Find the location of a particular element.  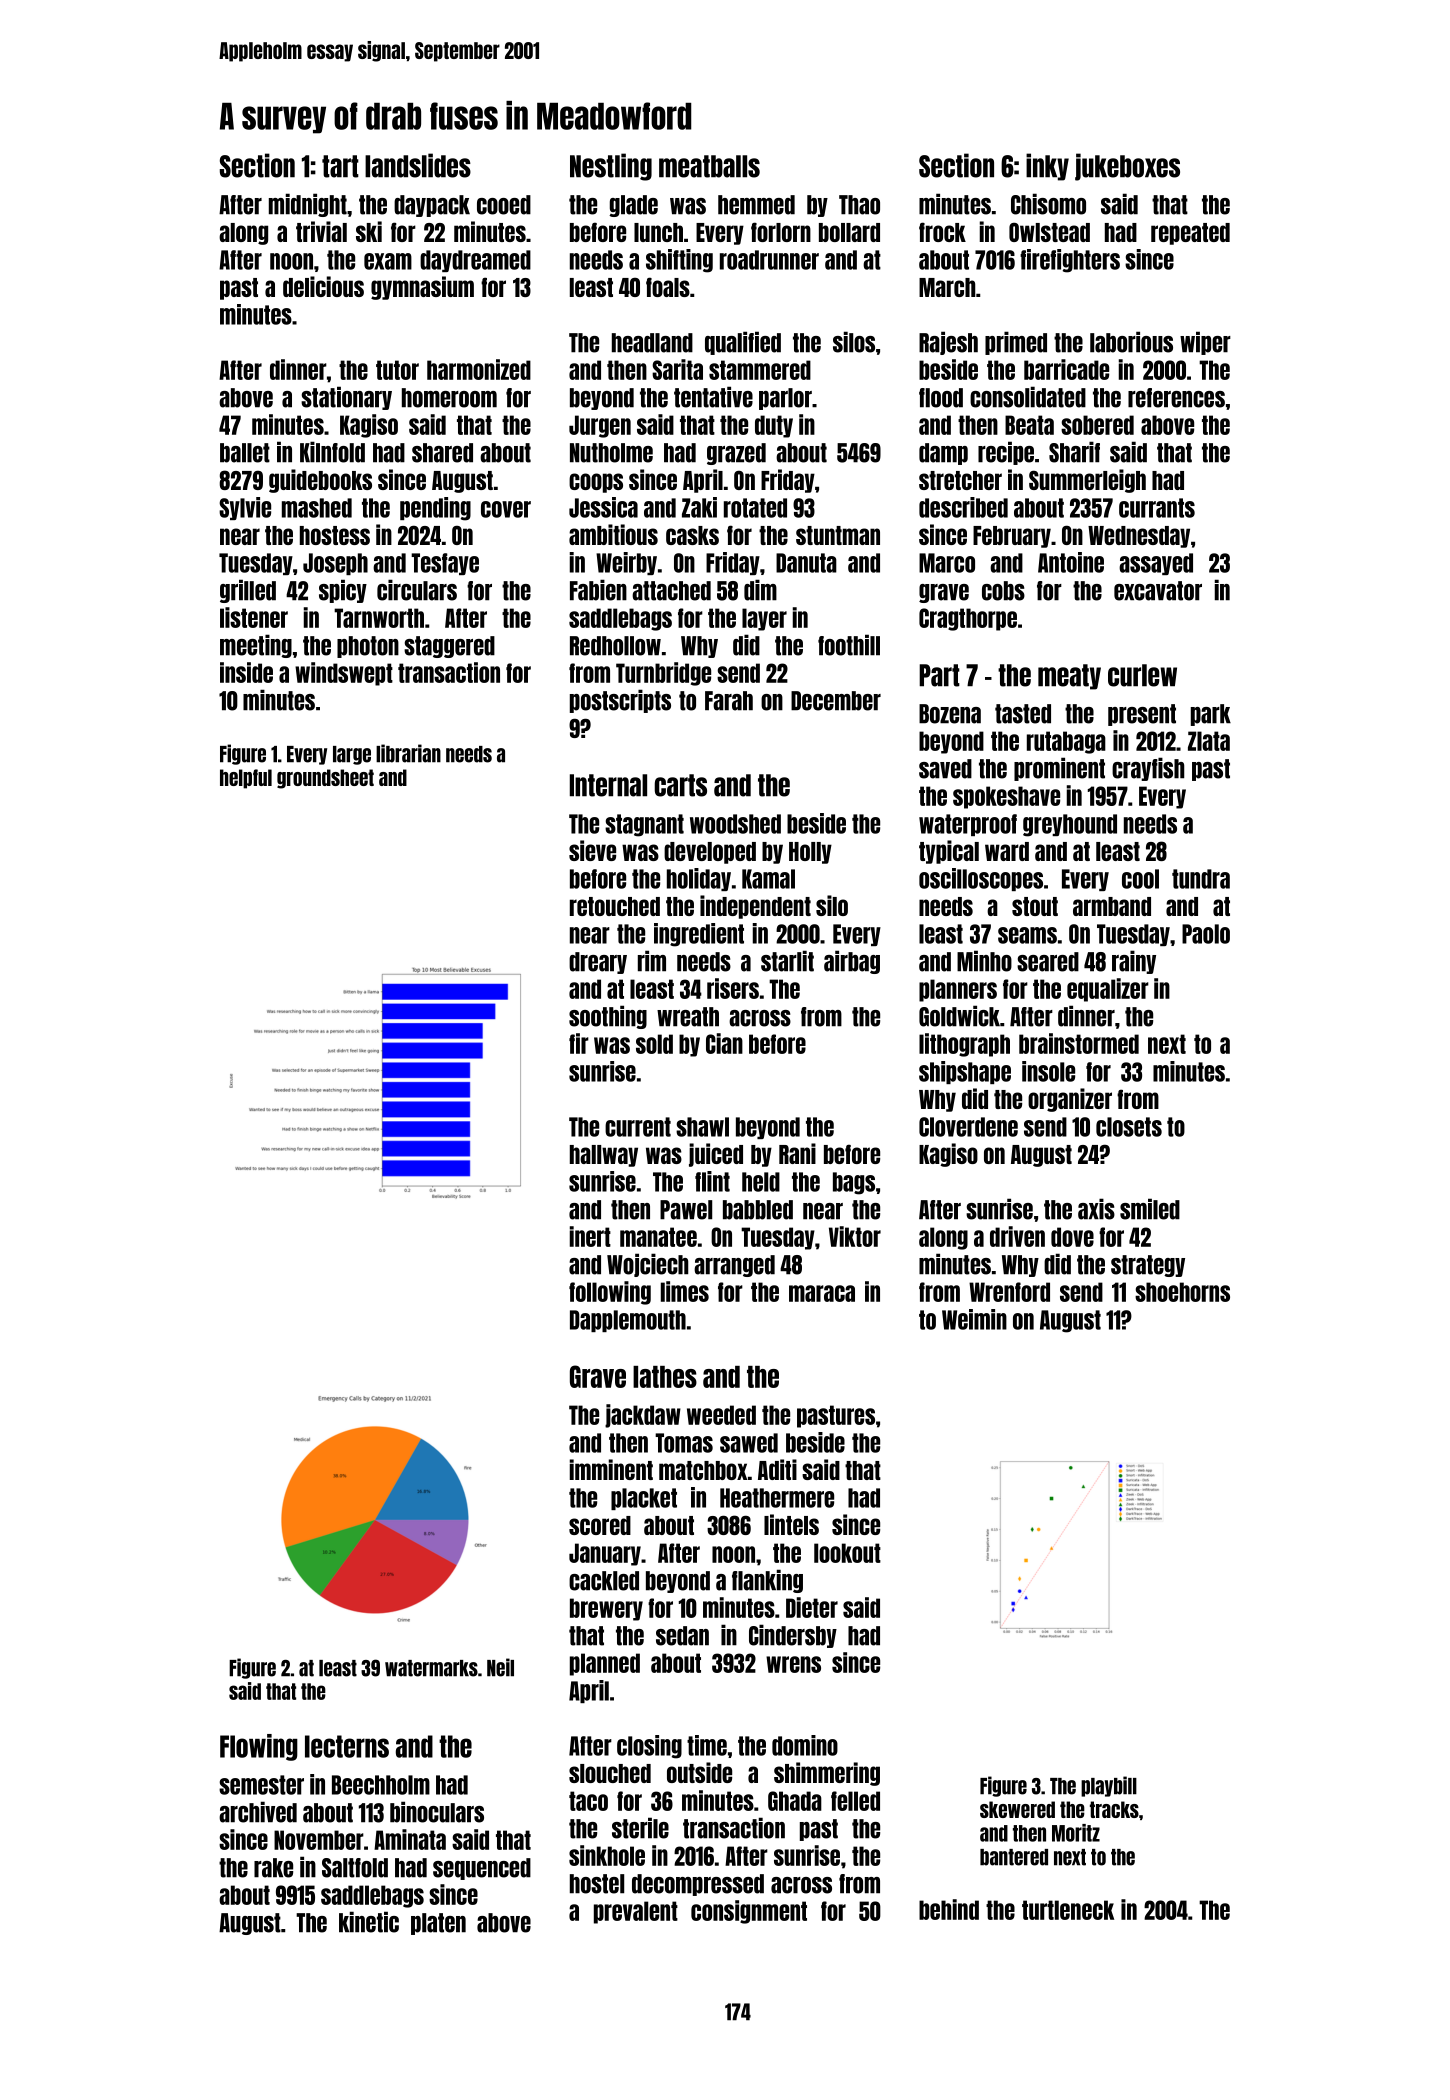

meatballs is located at coordinates (709, 166).
